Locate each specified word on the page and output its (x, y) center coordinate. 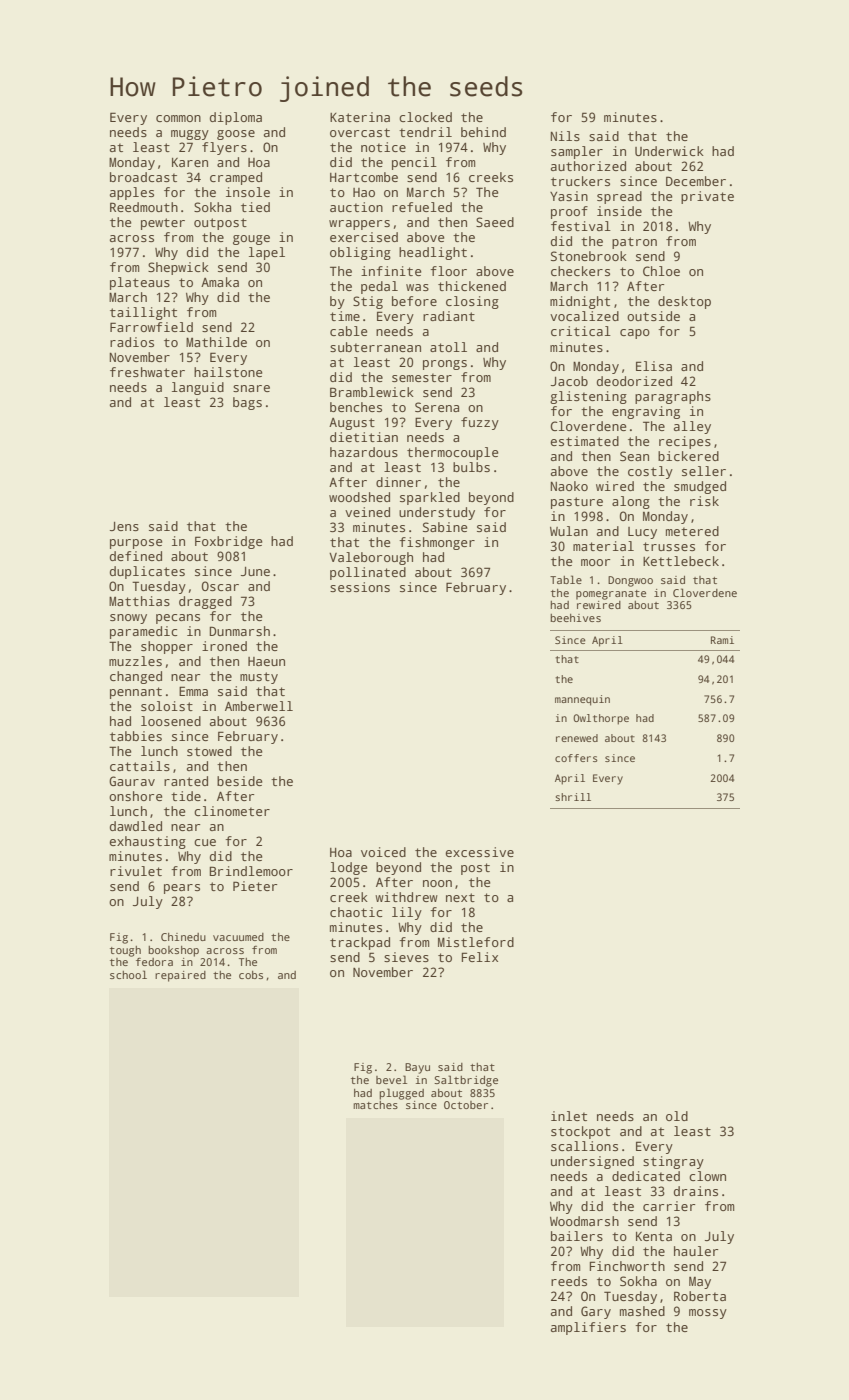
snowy (128, 619)
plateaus (140, 283)
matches (375, 1105)
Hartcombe (364, 177)
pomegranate (611, 595)
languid (198, 388)
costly (650, 472)
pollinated (368, 573)
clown (707, 1176)
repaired (180, 976)
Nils (565, 136)
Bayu (417, 1068)
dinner (398, 482)
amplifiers (588, 1328)
